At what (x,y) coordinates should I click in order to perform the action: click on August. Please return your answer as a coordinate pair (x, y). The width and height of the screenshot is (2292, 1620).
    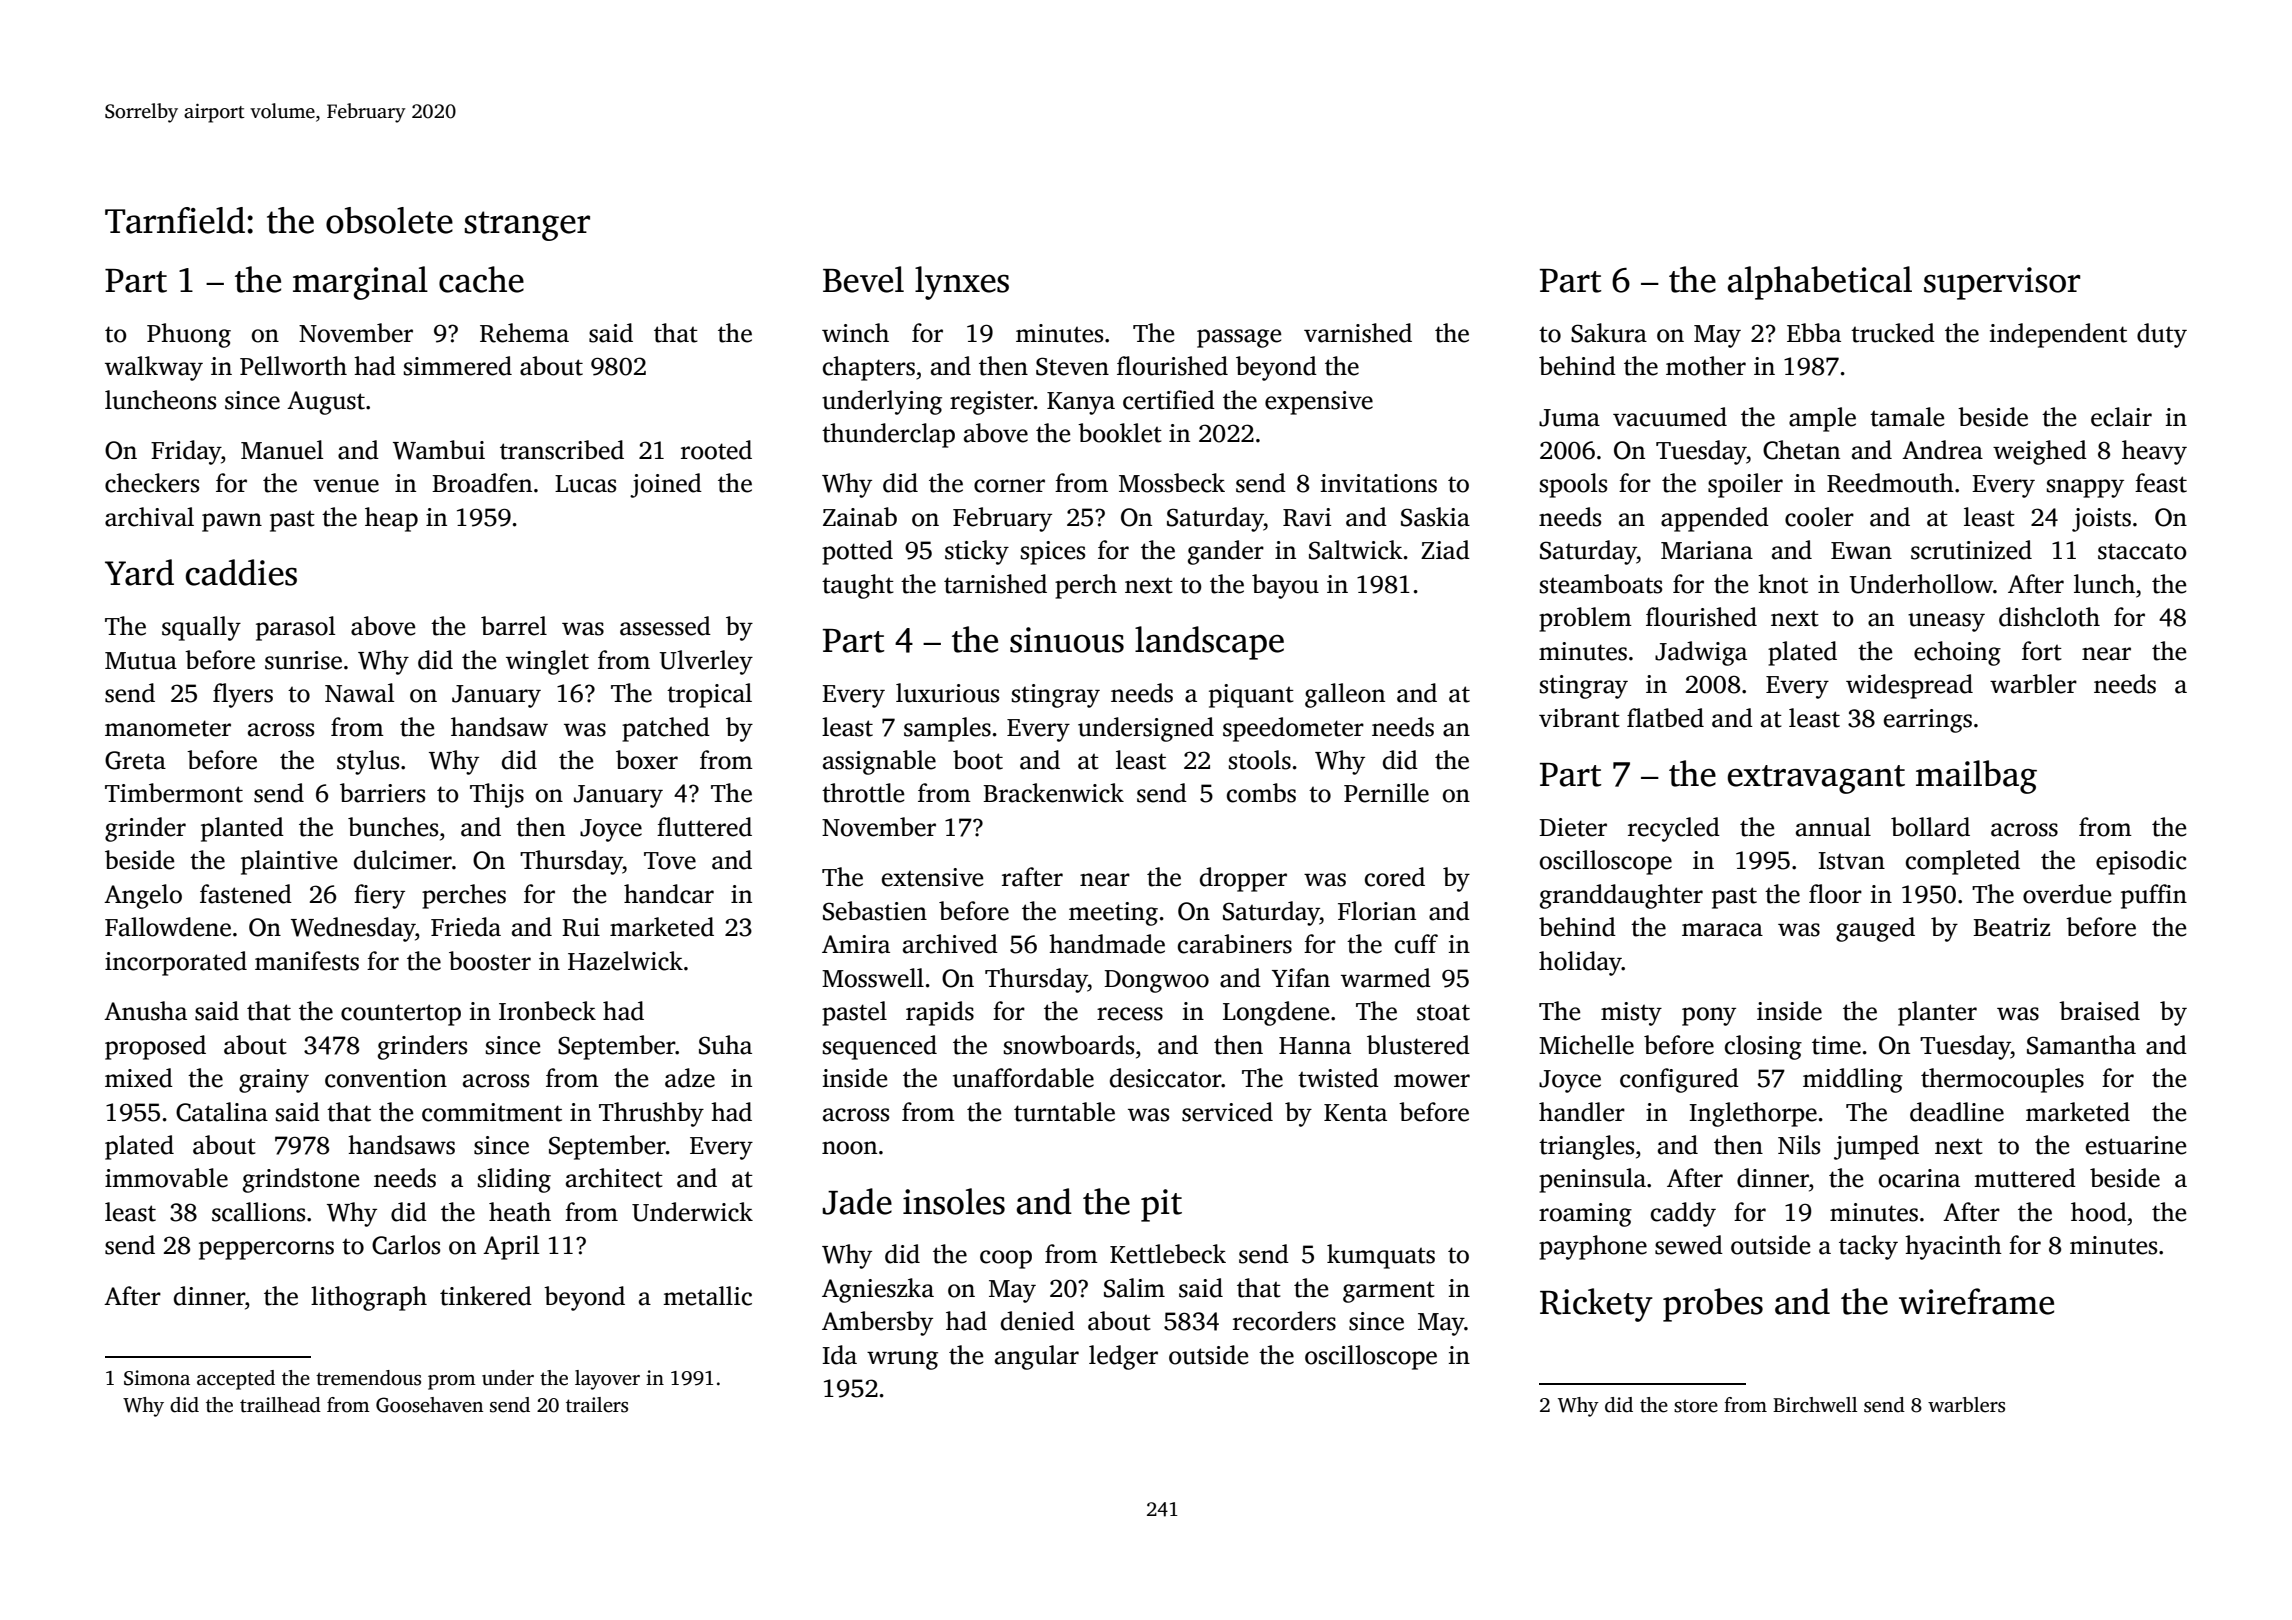
    Looking at the image, I should click on (326, 403).
